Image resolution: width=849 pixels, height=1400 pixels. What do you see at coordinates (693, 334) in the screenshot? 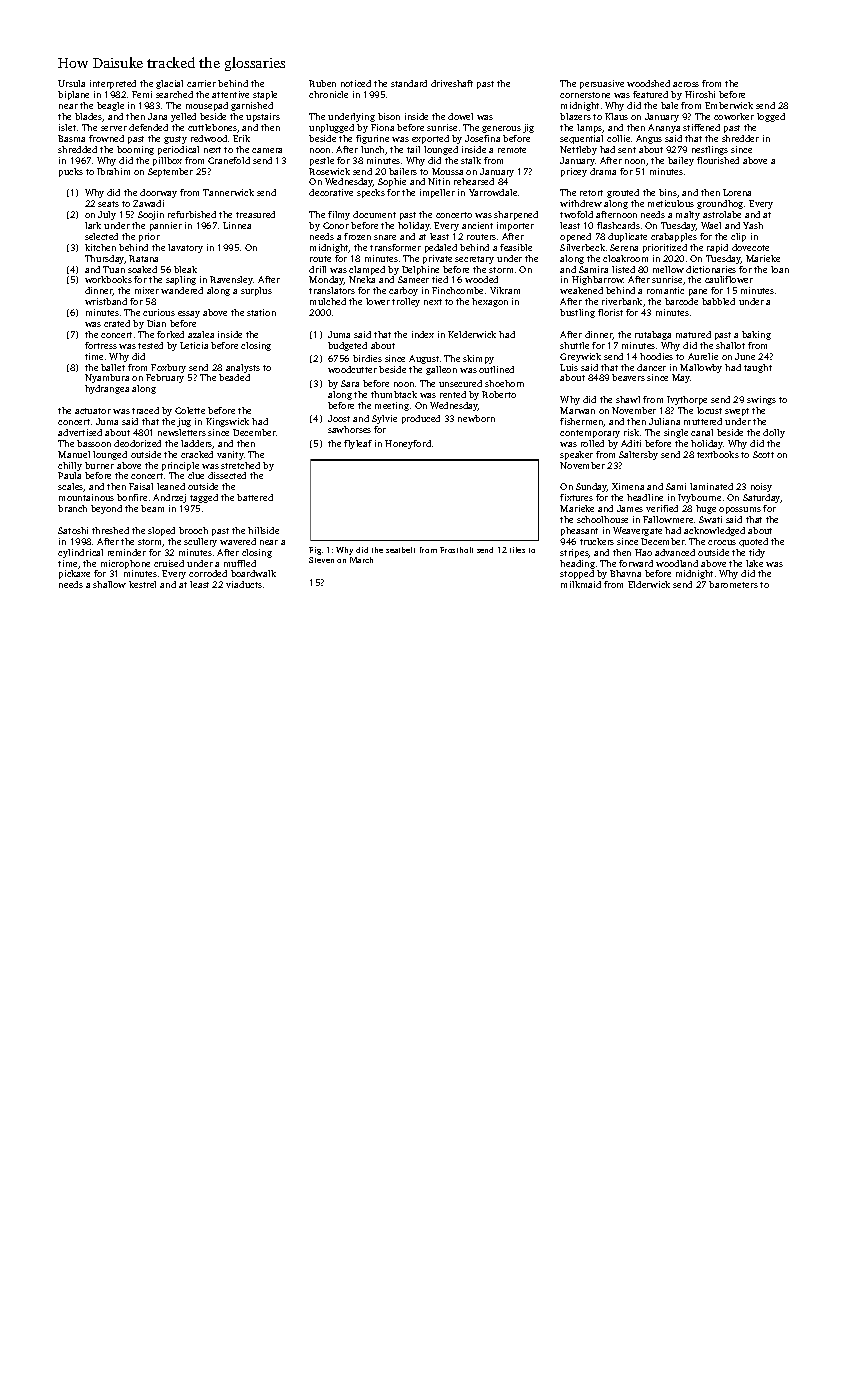
I see `matured` at bounding box center [693, 334].
